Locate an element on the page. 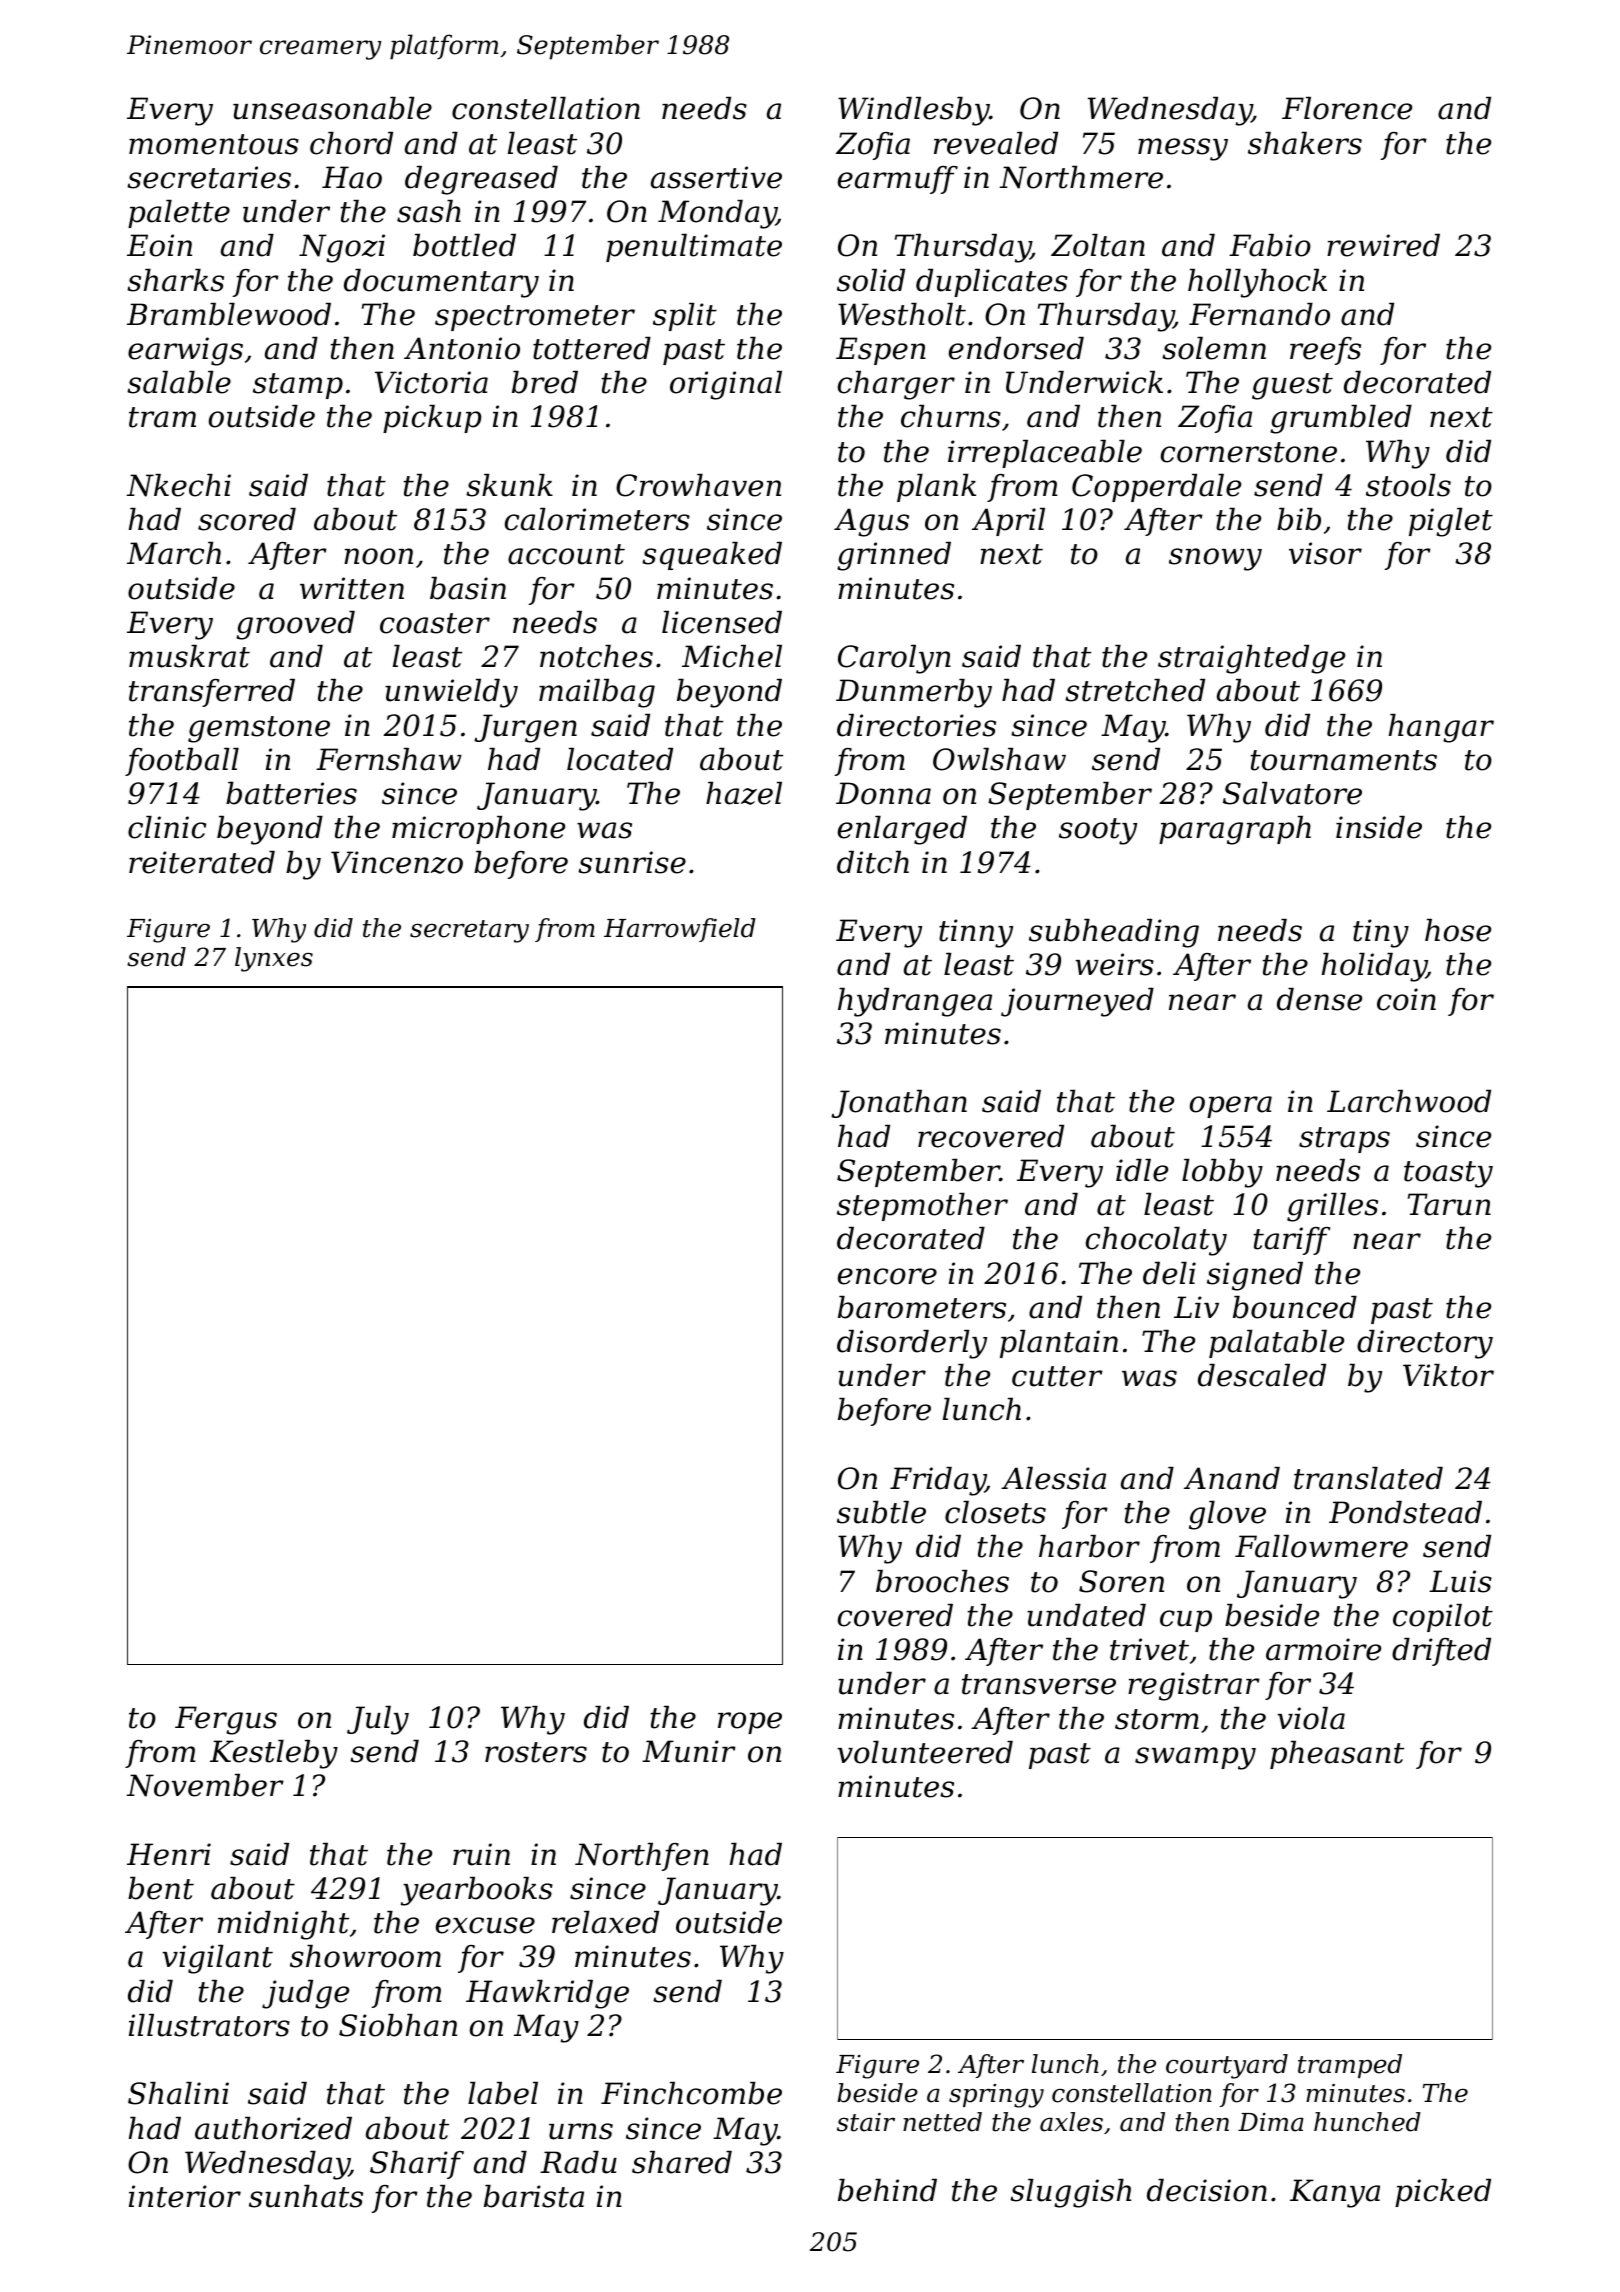 The image size is (1620, 2292). football is located at coordinates (182, 762).
